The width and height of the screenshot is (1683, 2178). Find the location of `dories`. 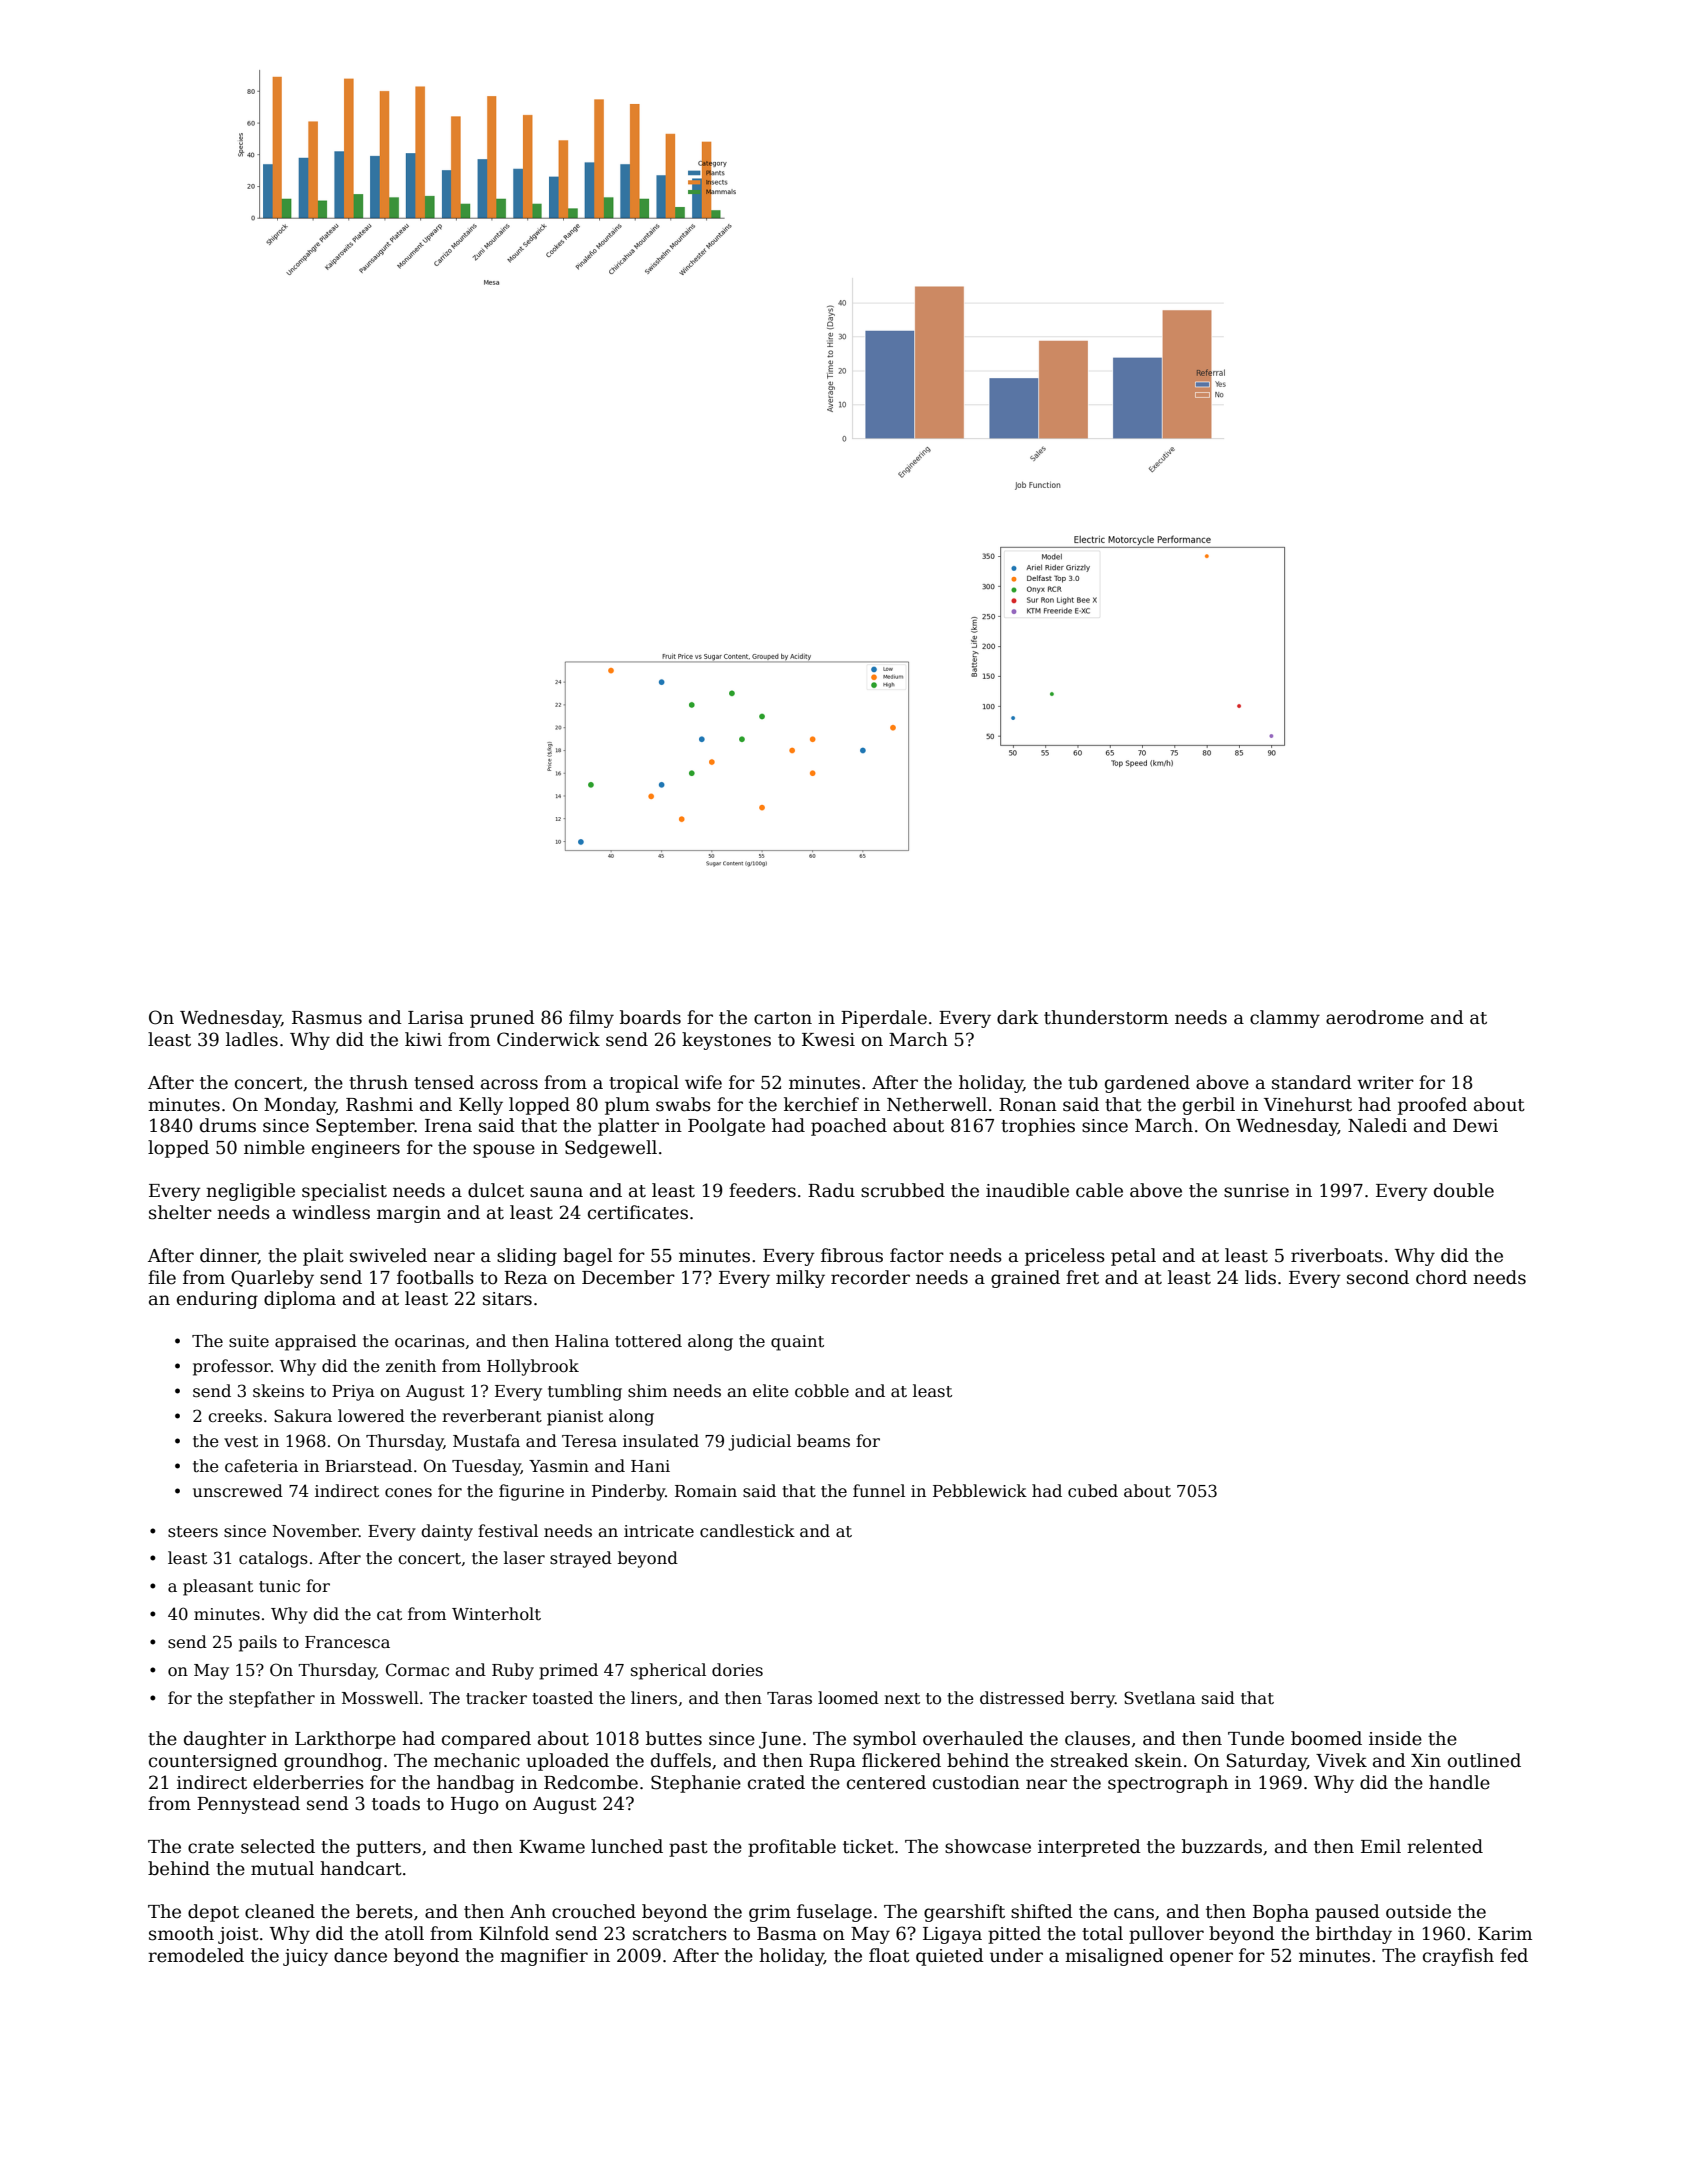

dories is located at coordinates (737, 1670).
